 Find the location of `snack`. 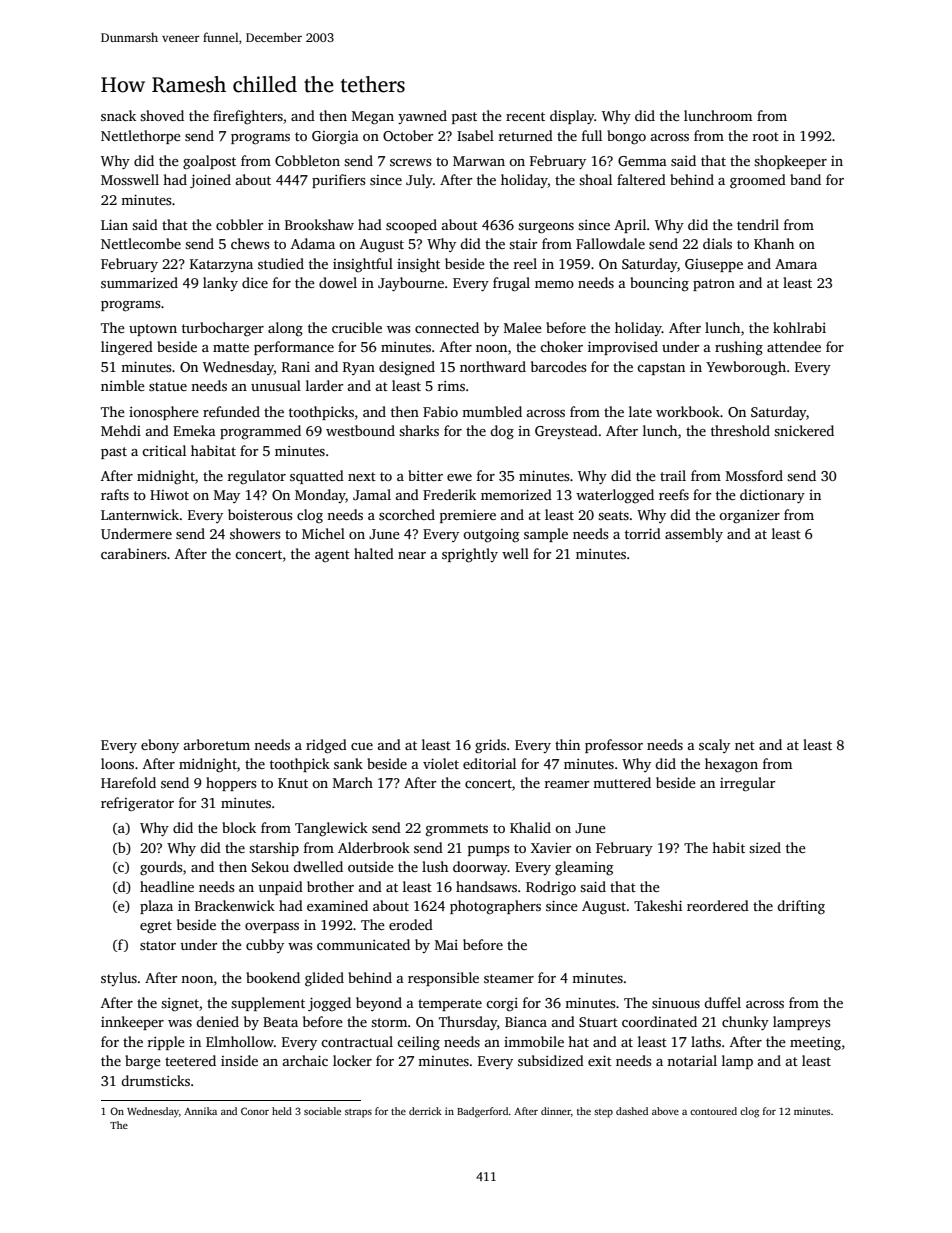

snack is located at coordinates (118, 115).
